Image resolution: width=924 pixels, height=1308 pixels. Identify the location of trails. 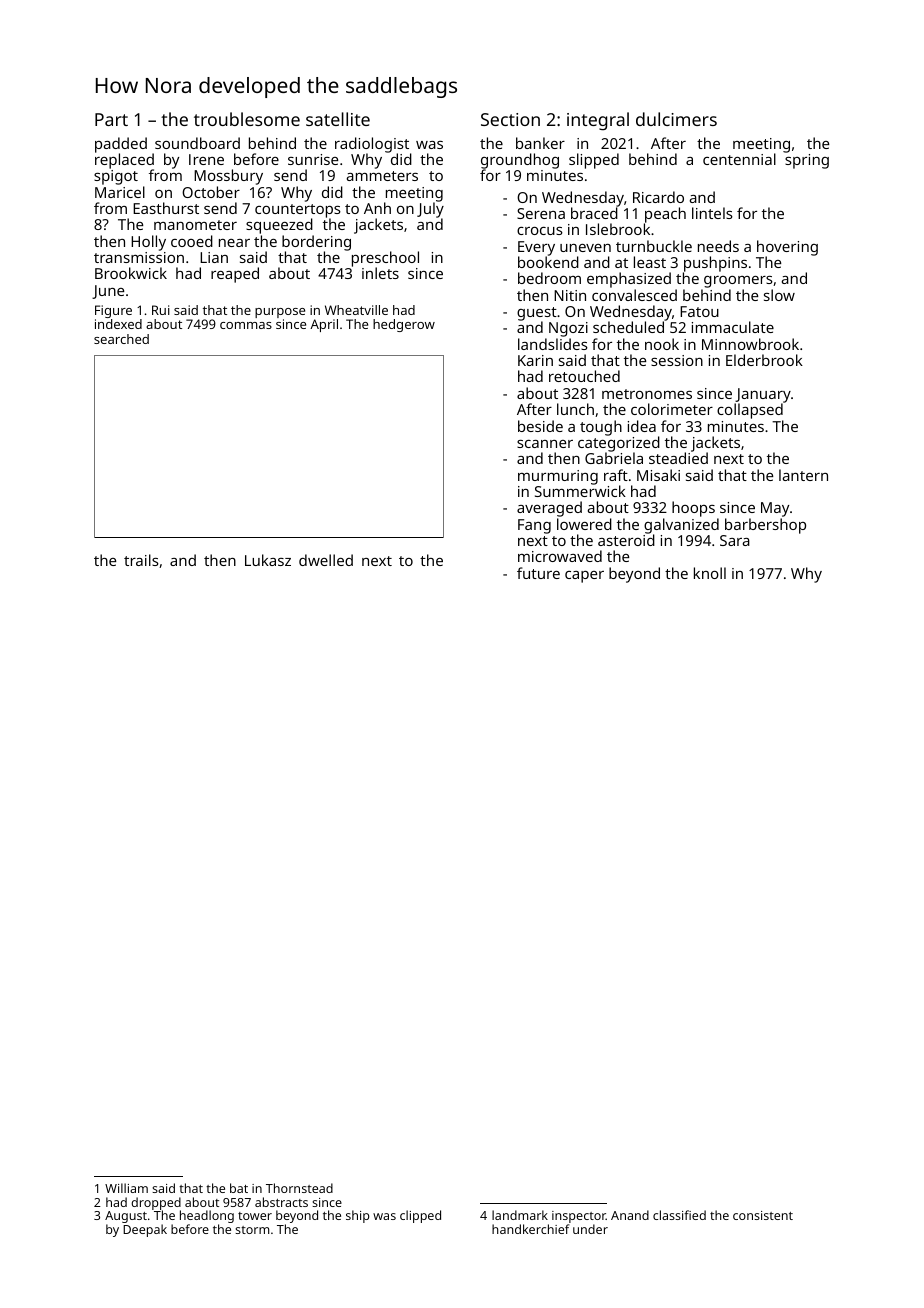
(141, 560).
